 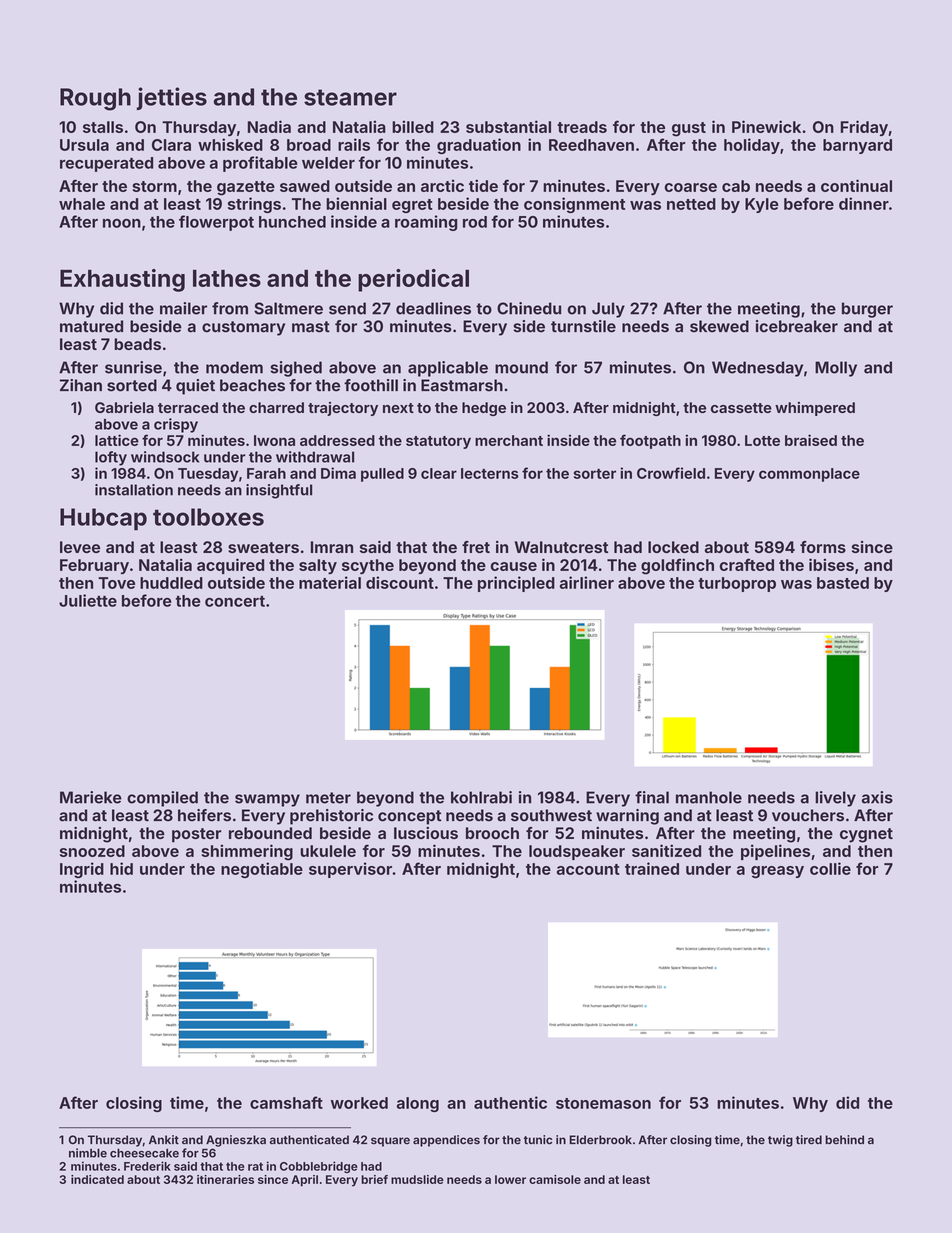 What do you see at coordinates (347, 308) in the screenshot?
I see `send` at bounding box center [347, 308].
